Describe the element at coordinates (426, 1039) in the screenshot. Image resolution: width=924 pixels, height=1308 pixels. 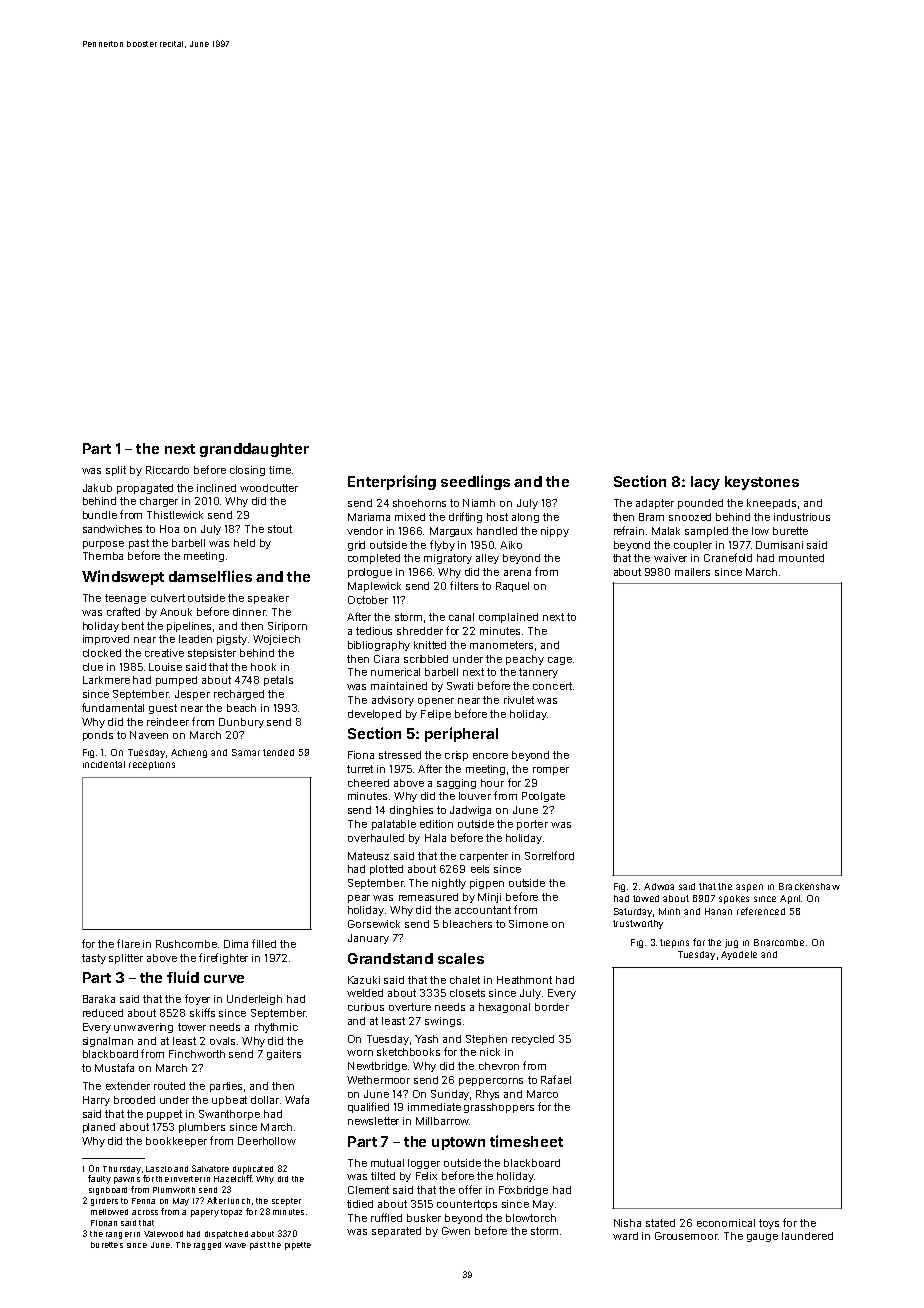
I see `Yash` at that location.
